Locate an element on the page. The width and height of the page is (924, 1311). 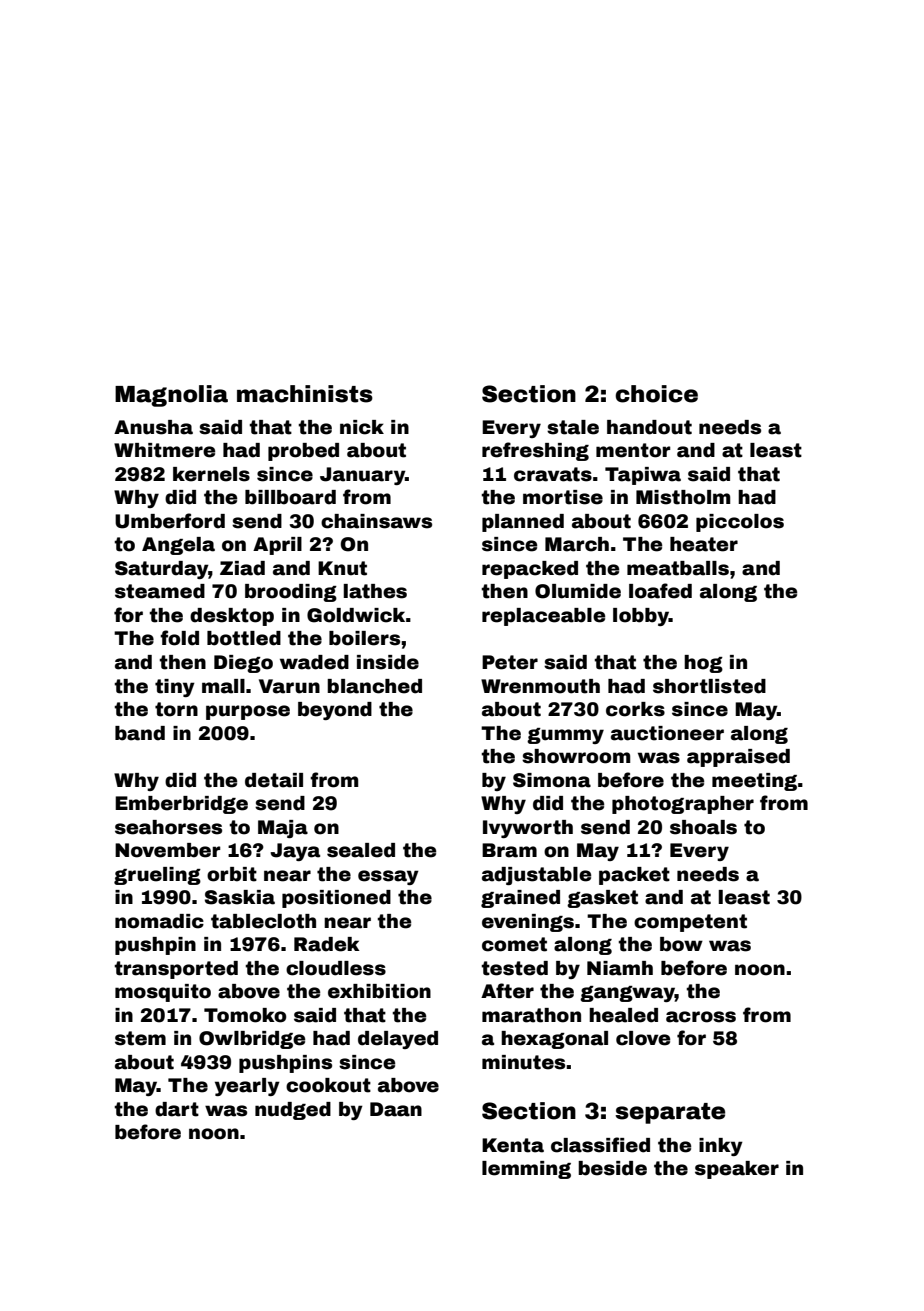
hog is located at coordinates (703, 664).
